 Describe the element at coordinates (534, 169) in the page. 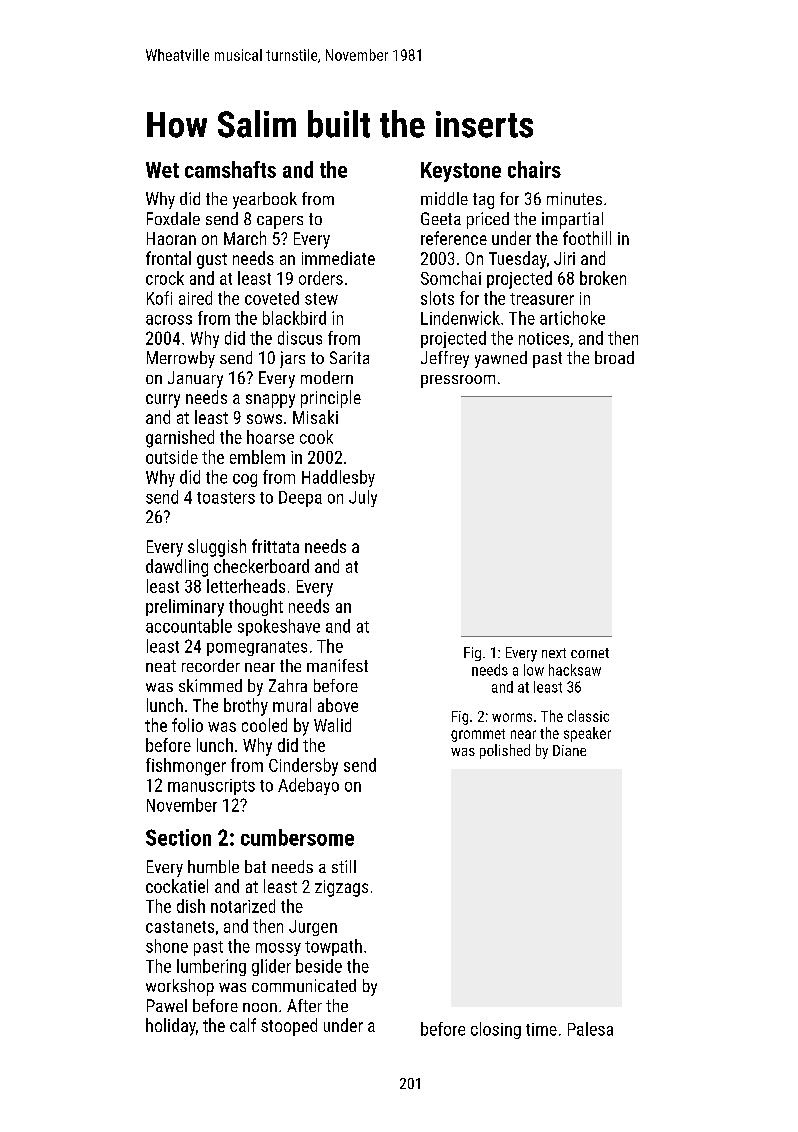

I see `chairs` at that location.
